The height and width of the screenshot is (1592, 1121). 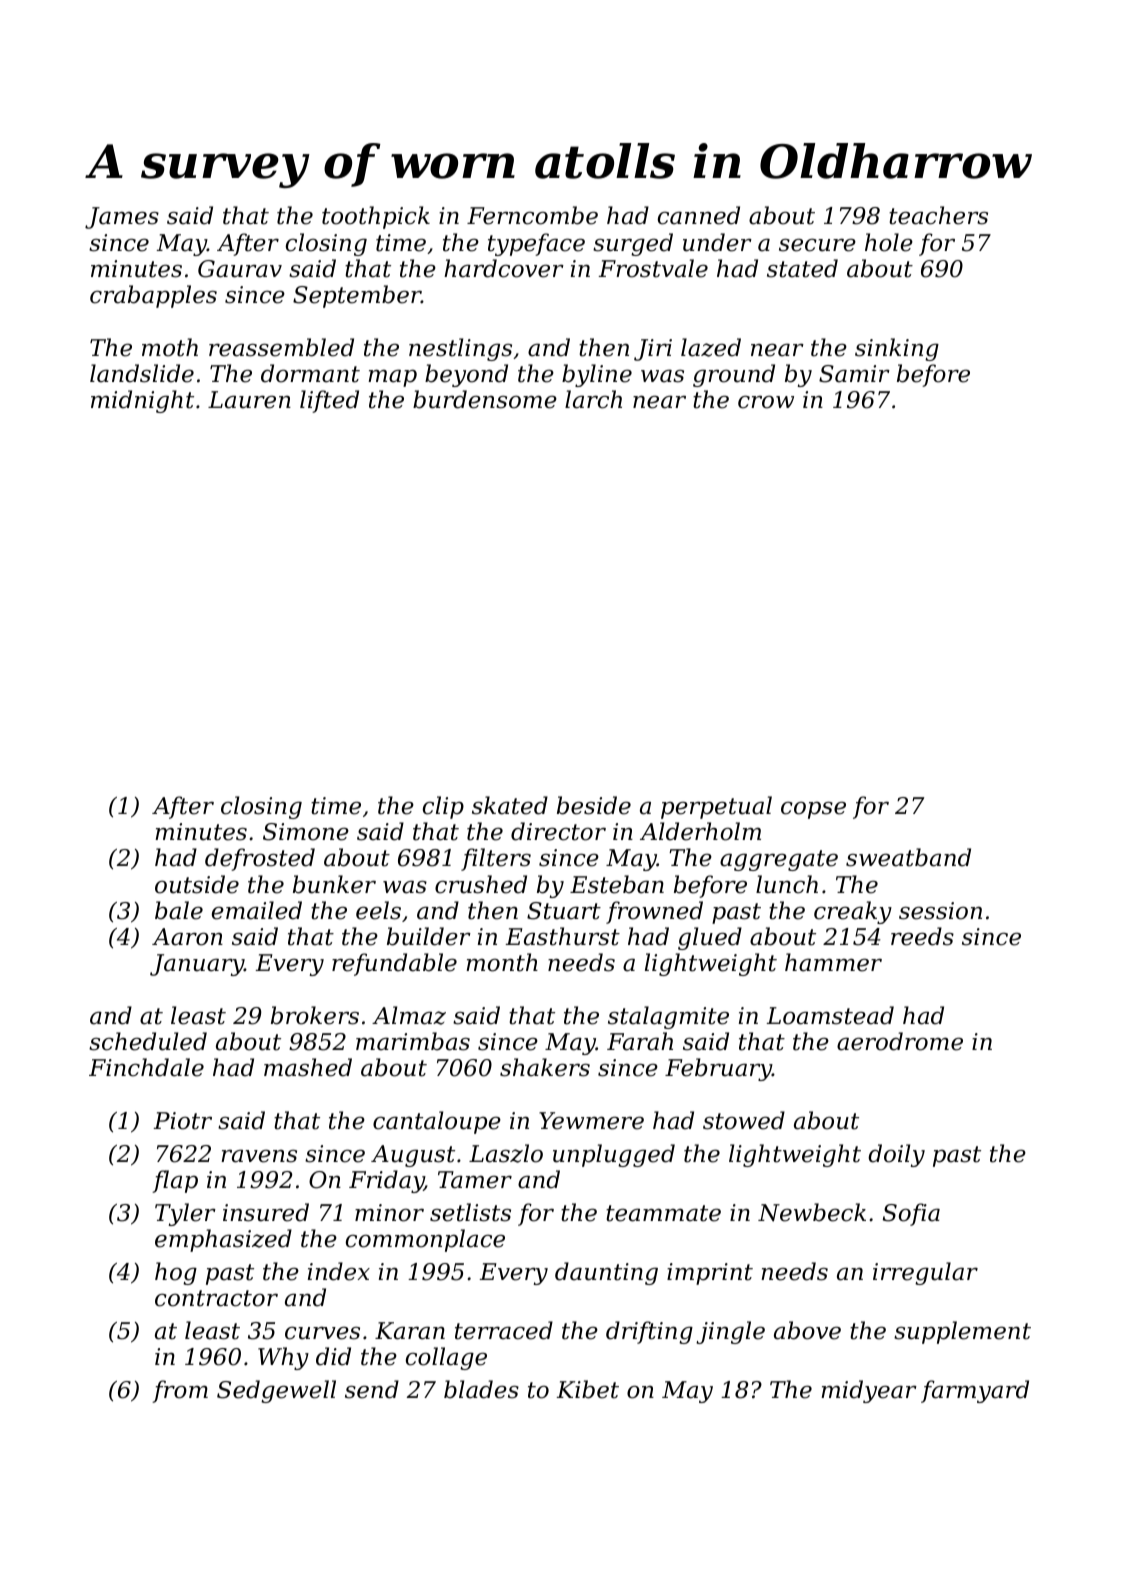 I want to click on James, so click(x=122, y=218).
